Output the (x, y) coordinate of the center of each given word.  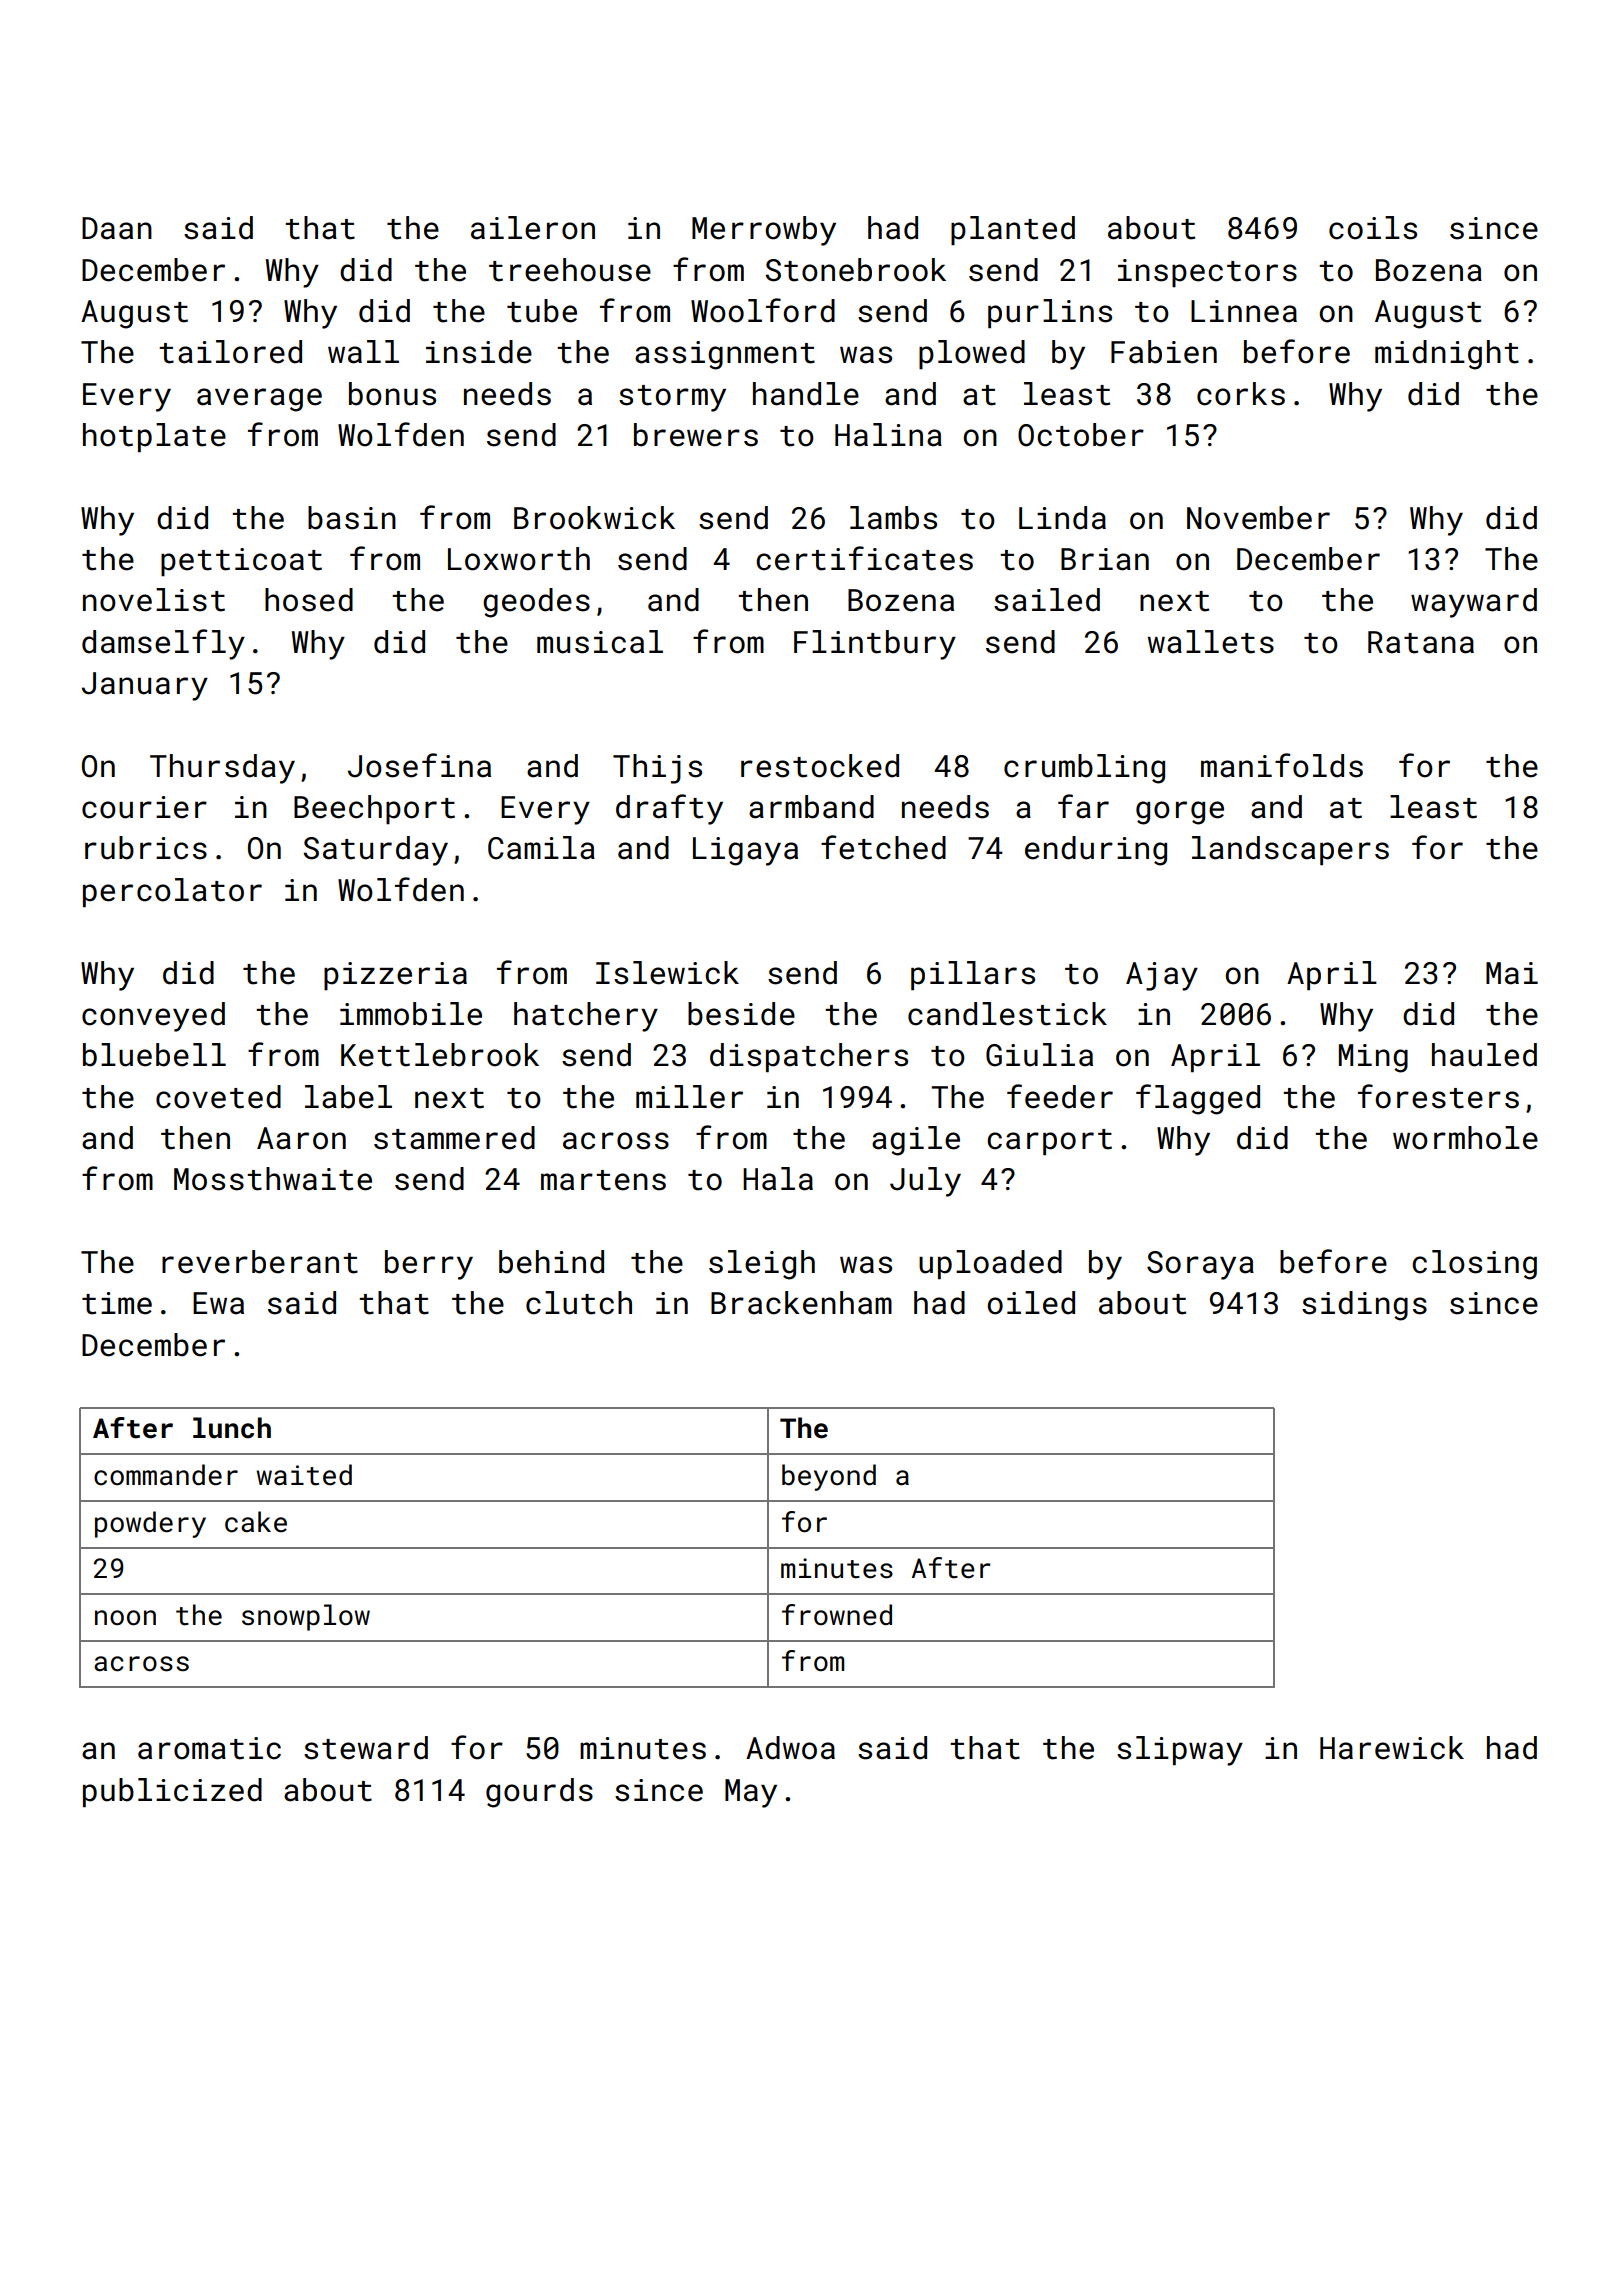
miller (689, 1097)
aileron (533, 228)
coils (1373, 228)
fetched (883, 847)
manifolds (1282, 765)
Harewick (1392, 1748)
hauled (1484, 1055)
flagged (1198, 1099)
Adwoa (790, 1748)
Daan (117, 228)
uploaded (990, 1264)
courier (144, 807)
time (117, 1303)
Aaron (301, 1138)
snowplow (306, 1617)
